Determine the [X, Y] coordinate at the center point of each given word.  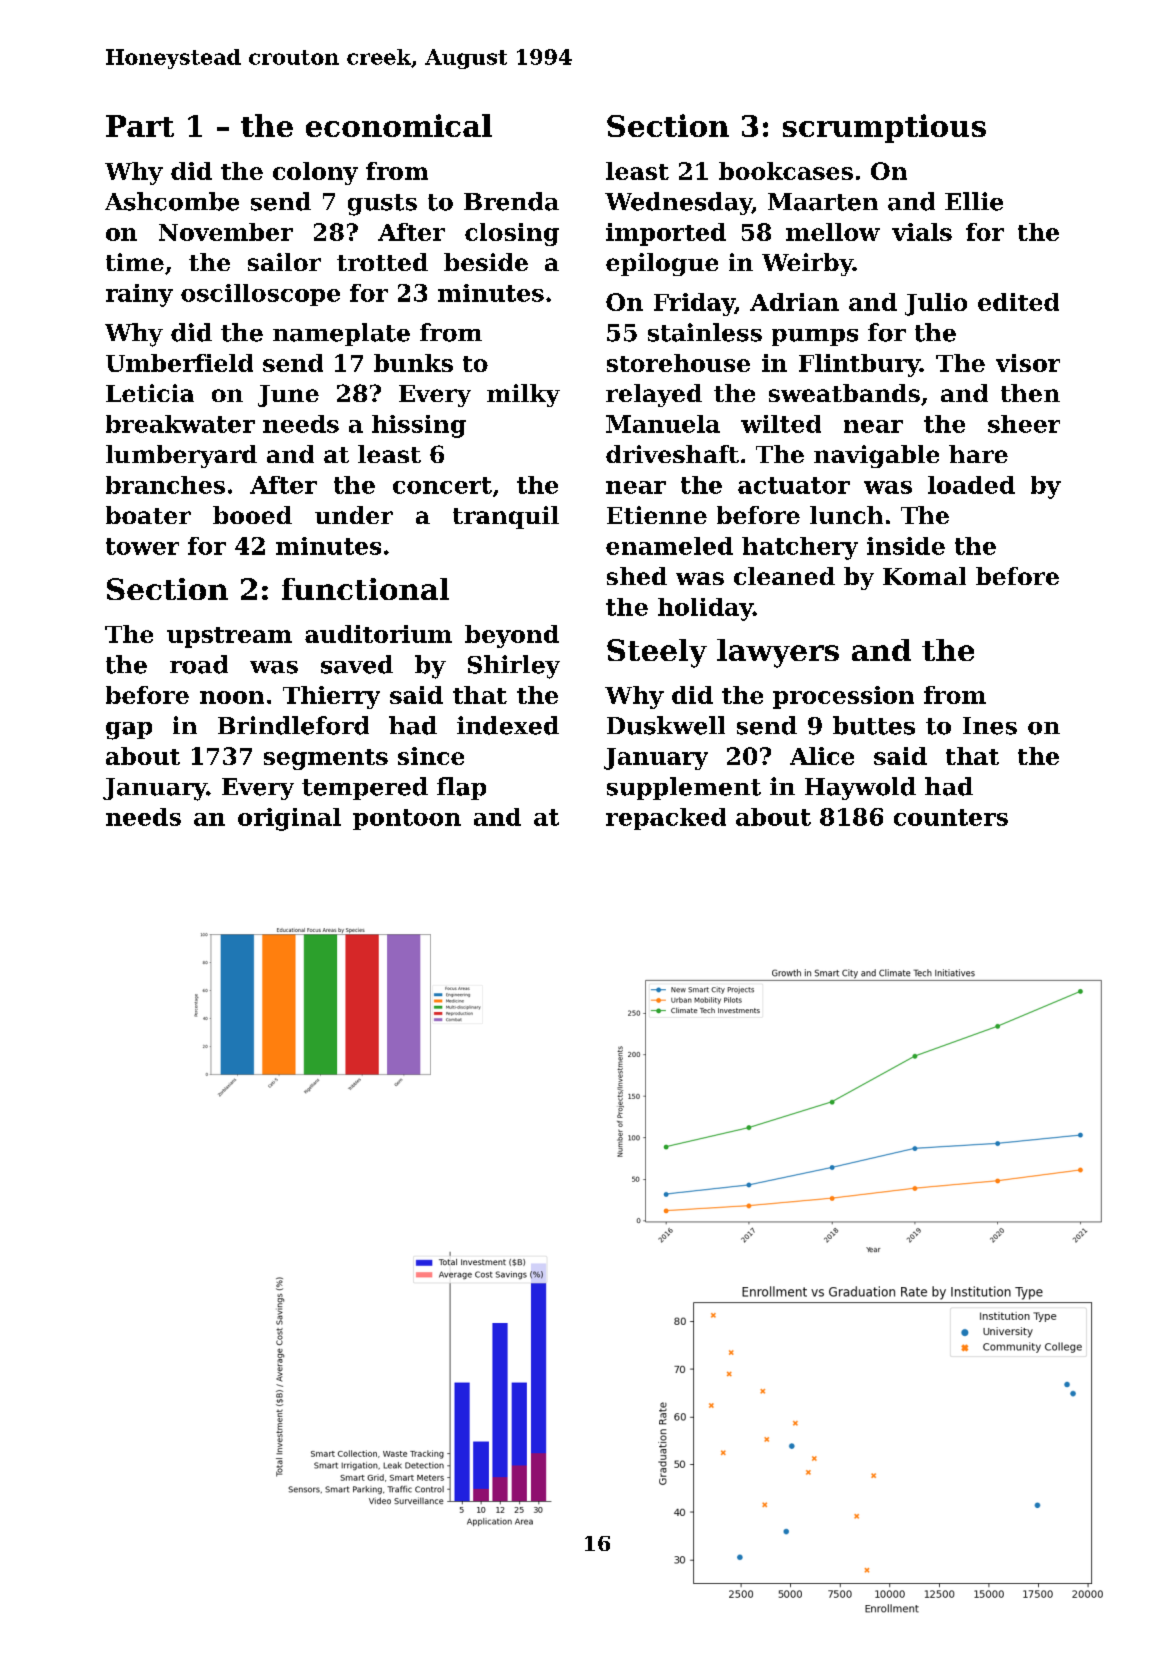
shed [637, 576]
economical [399, 125]
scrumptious [884, 128]
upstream [229, 637]
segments [326, 759]
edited [1018, 302]
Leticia [150, 393]
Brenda [511, 201]
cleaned [784, 576]
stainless [705, 332]
